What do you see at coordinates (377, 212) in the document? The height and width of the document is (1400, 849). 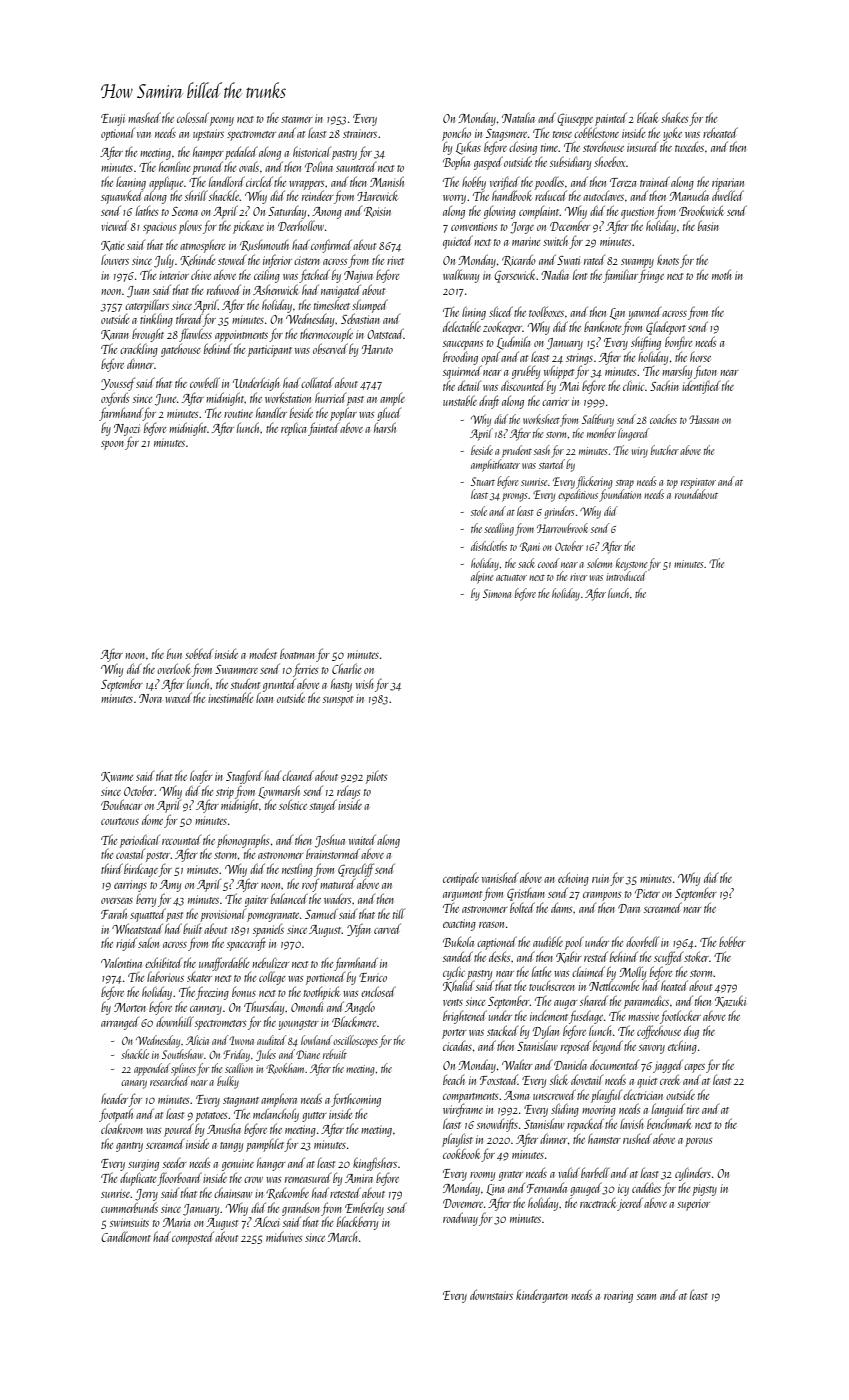 I see `Roisin` at bounding box center [377, 212].
